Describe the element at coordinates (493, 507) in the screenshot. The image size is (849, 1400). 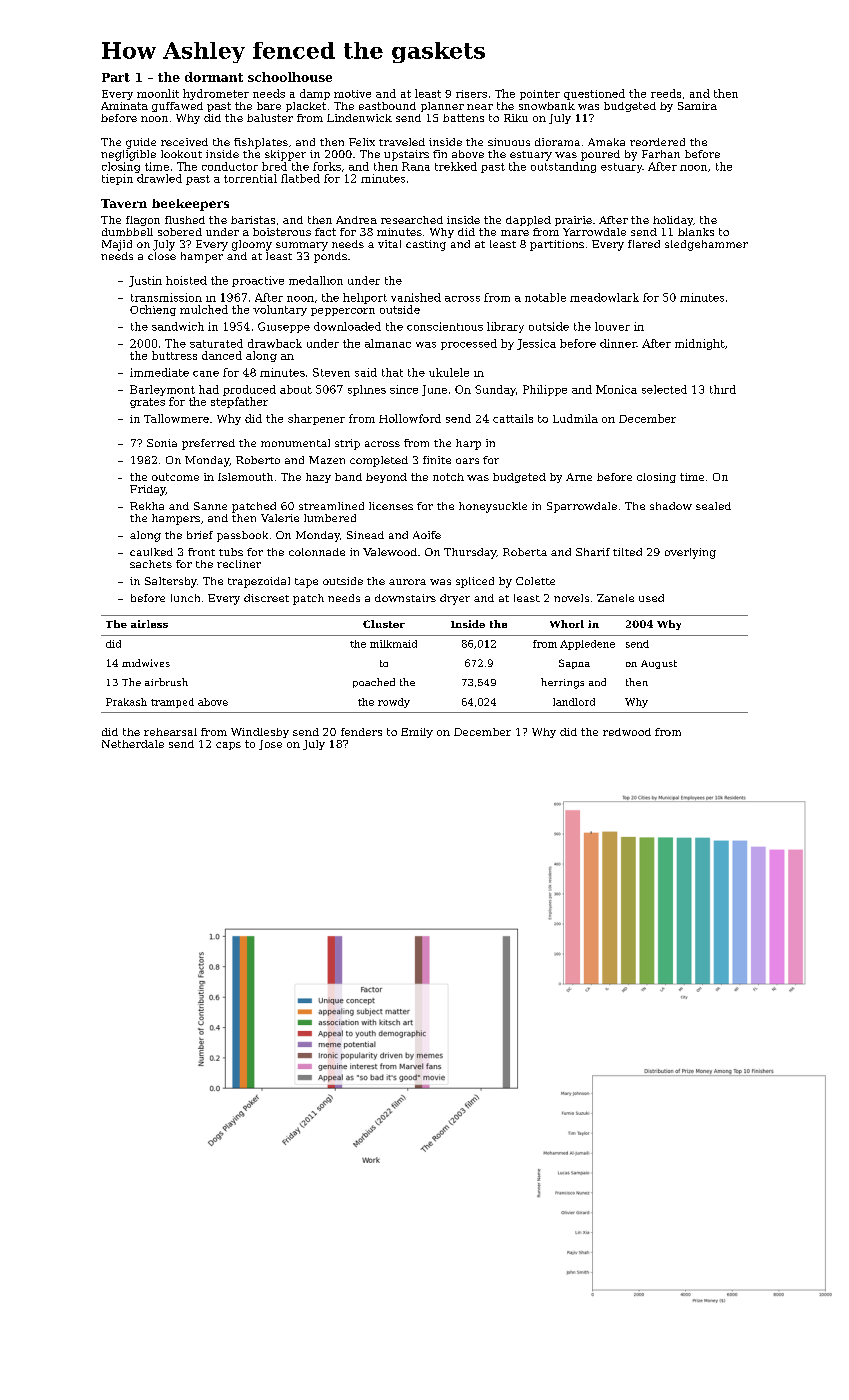
I see `honeysuckle` at that location.
